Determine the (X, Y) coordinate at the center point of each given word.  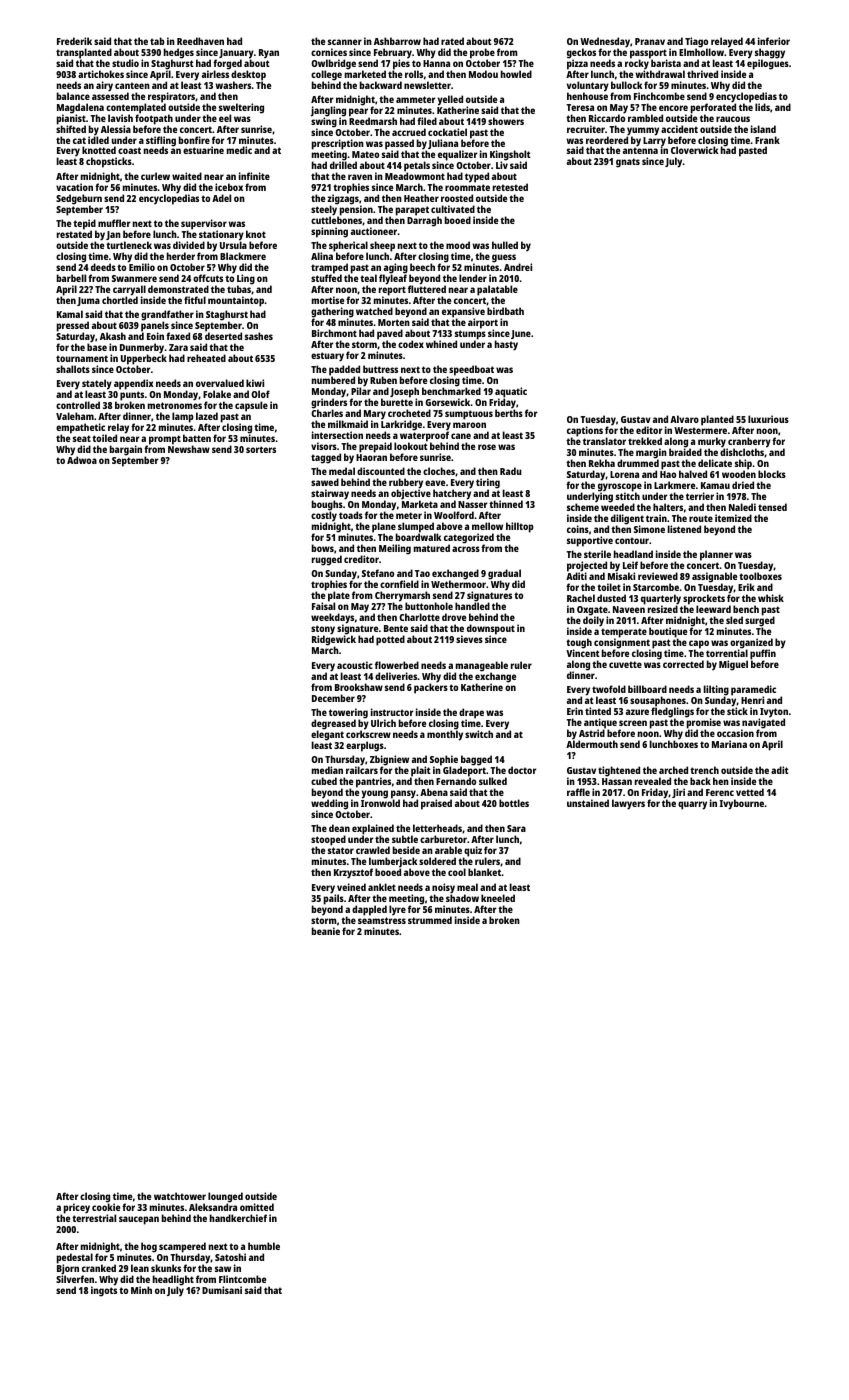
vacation (74, 187)
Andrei (518, 267)
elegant (327, 735)
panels (155, 327)
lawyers (628, 804)
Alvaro (684, 419)
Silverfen (75, 1279)
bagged (476, 761)
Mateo (365, 154)
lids (762, 107)
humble (264, 1246)
